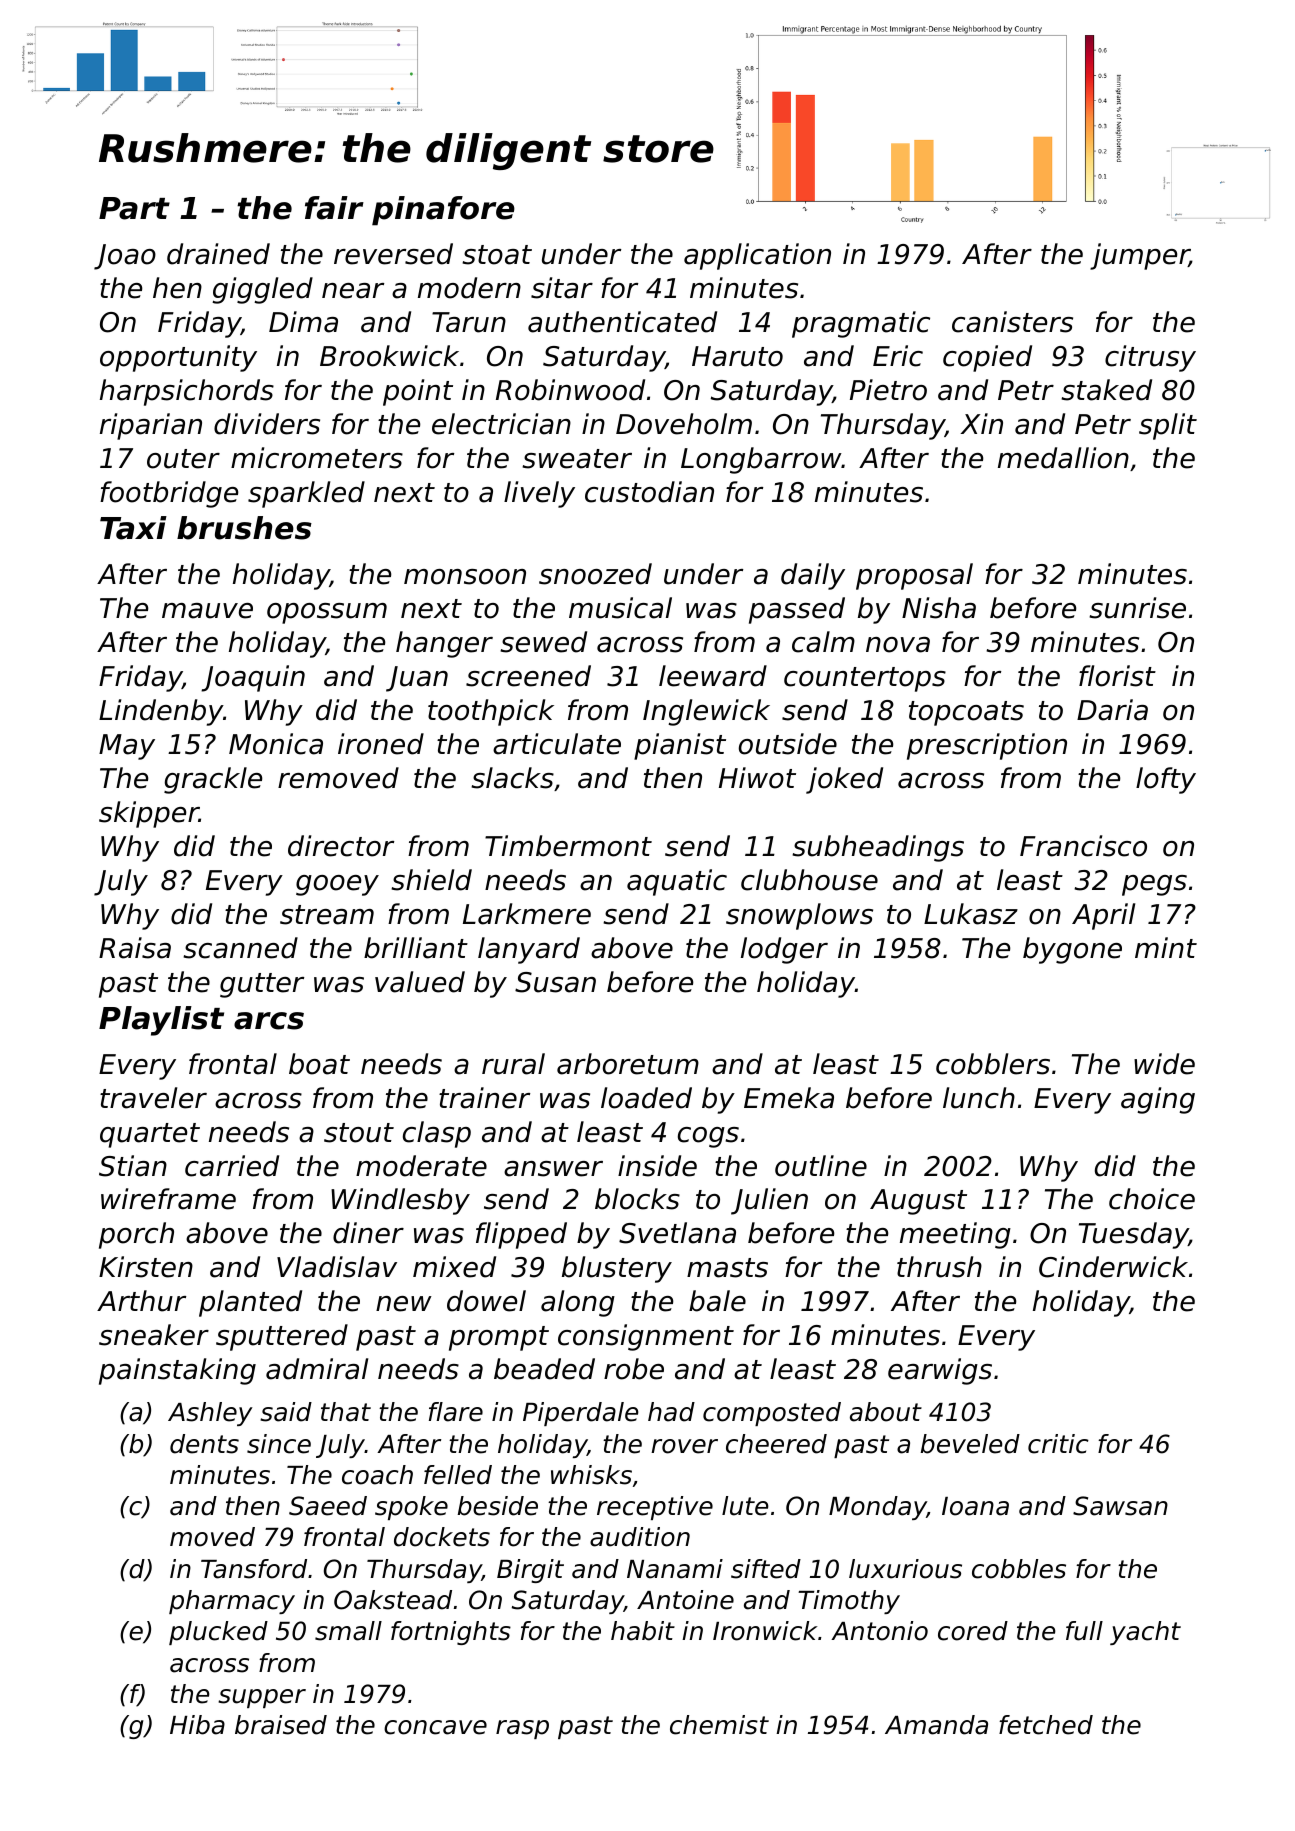 Image resolution: width=1295 pixels, height=1831 pixels. Describe the element at coordinates (435, 1727) in the document. I see `concave` at that location.
